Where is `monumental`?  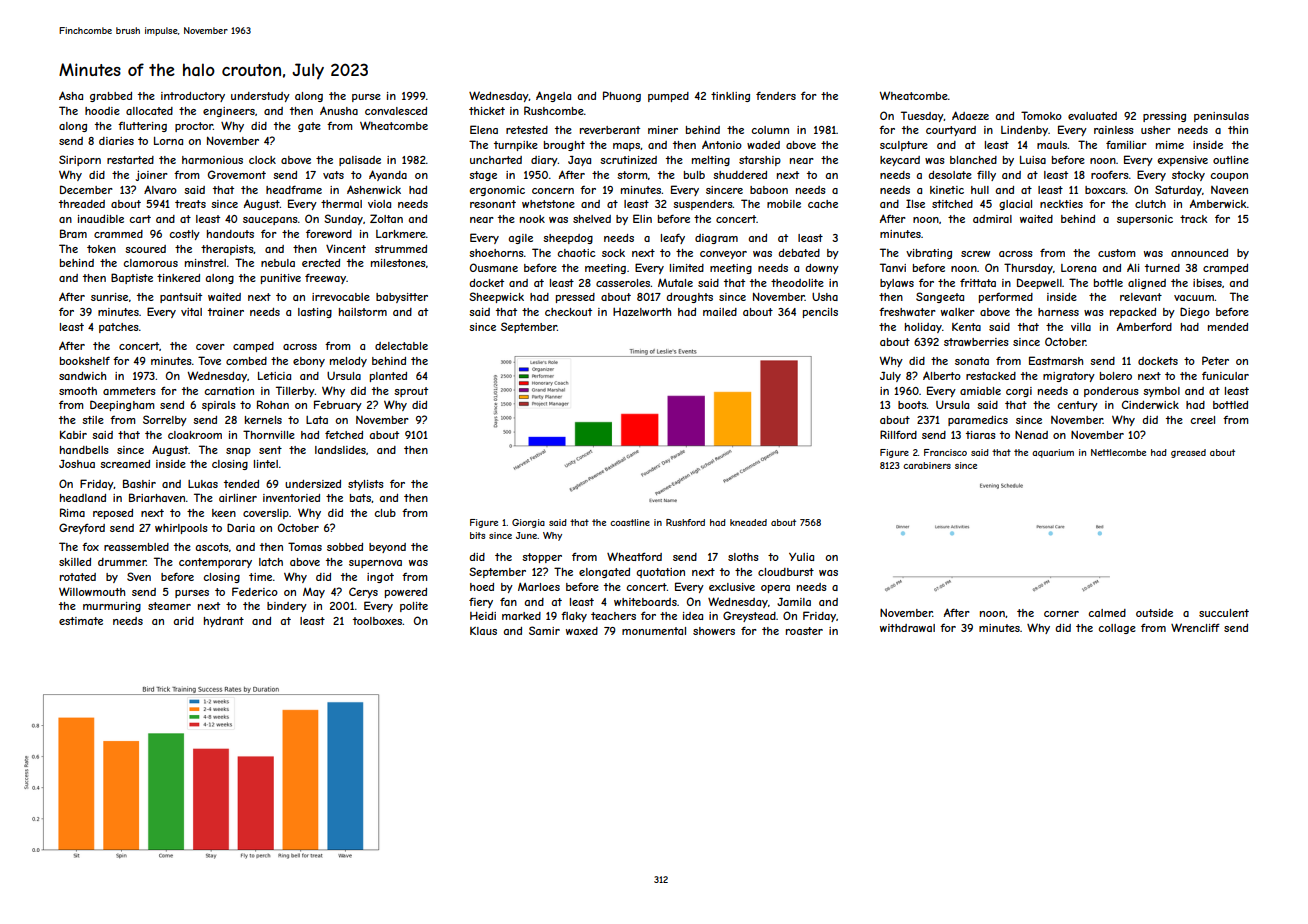 monumental is located at coordinates (654, 631).
